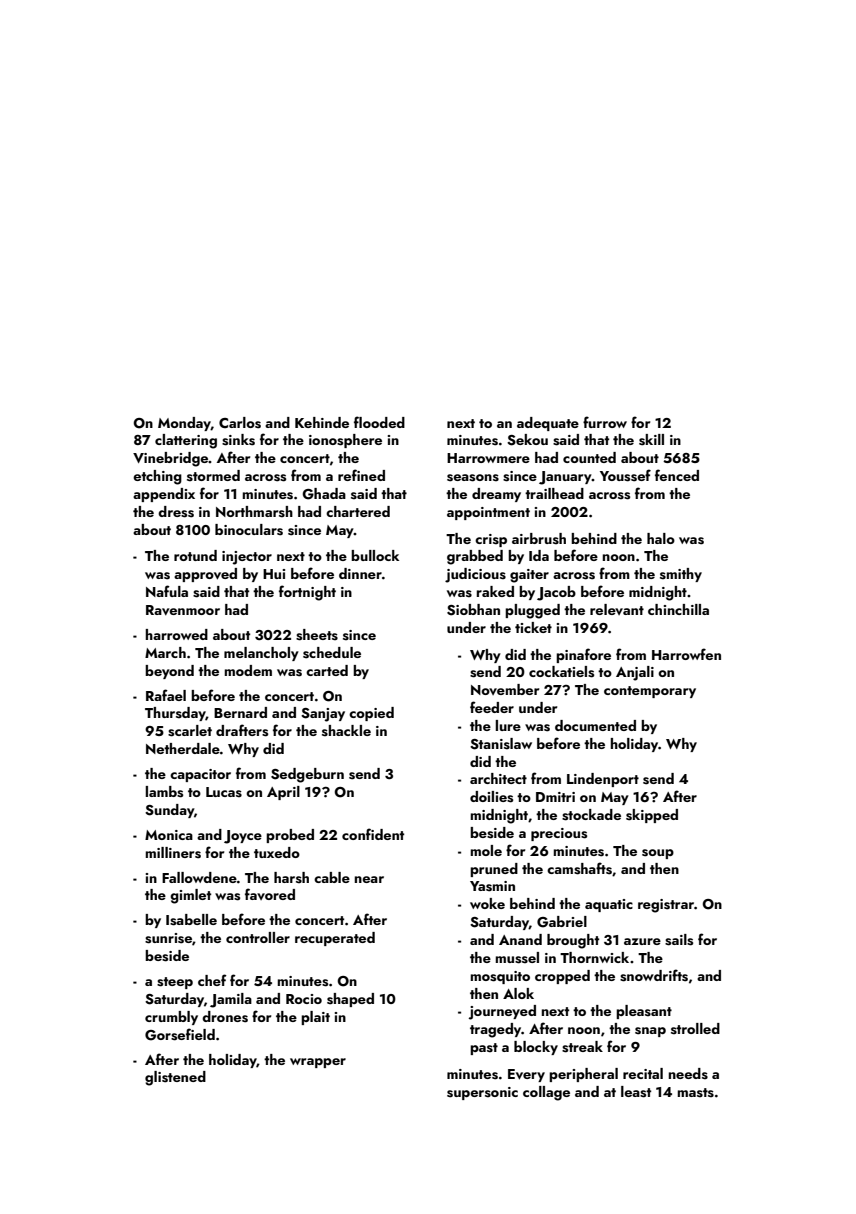 The image size is (856, 1214). Describe the element at coordinates (546, 1093) in the screenshot. I see `collage` at that location.
